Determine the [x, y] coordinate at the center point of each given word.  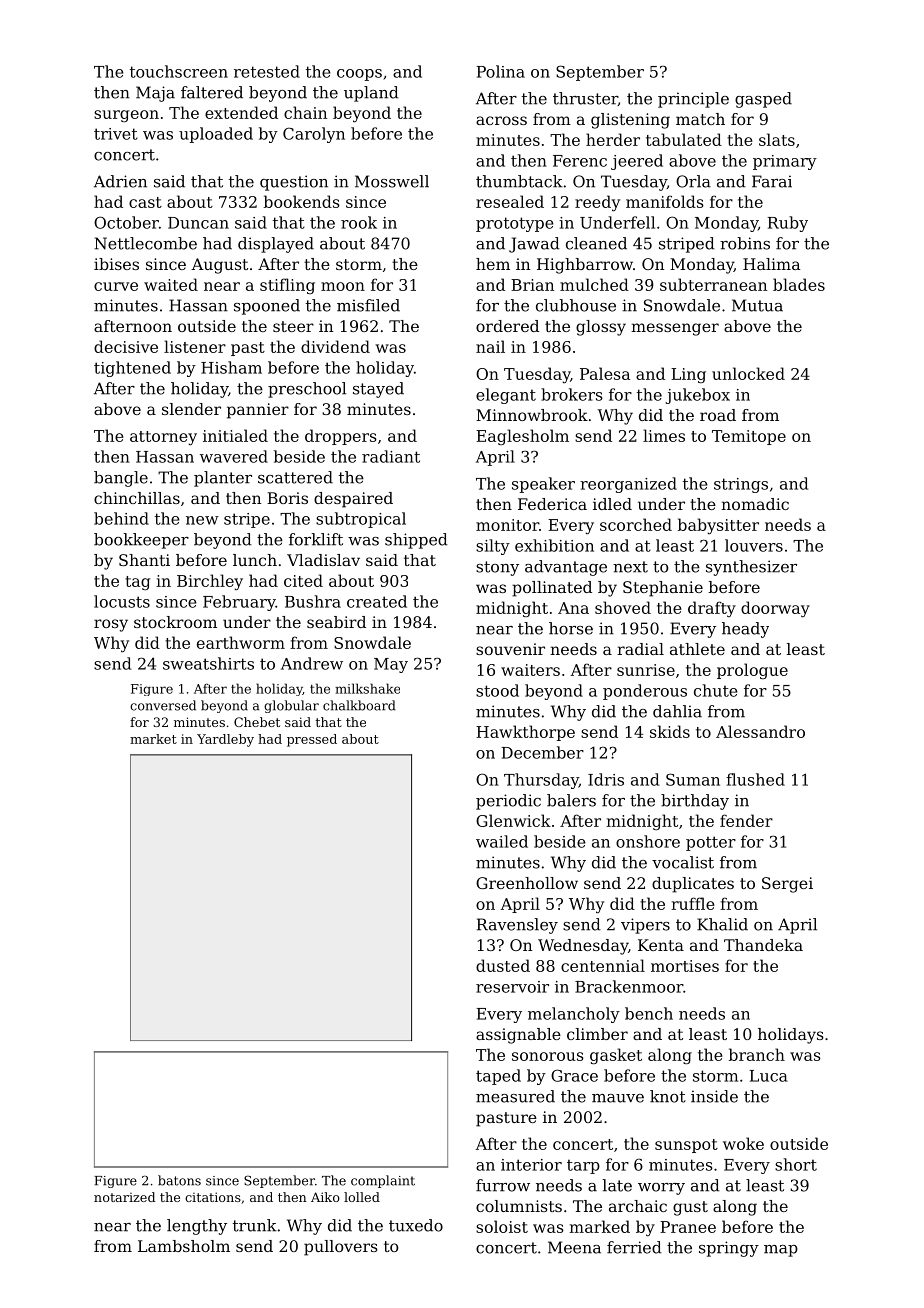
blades [799, 284]
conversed [163, 705]
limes [664, 435]
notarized [125, 1197]
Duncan [198, 223]
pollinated [552, 589]
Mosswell [392, 181]
